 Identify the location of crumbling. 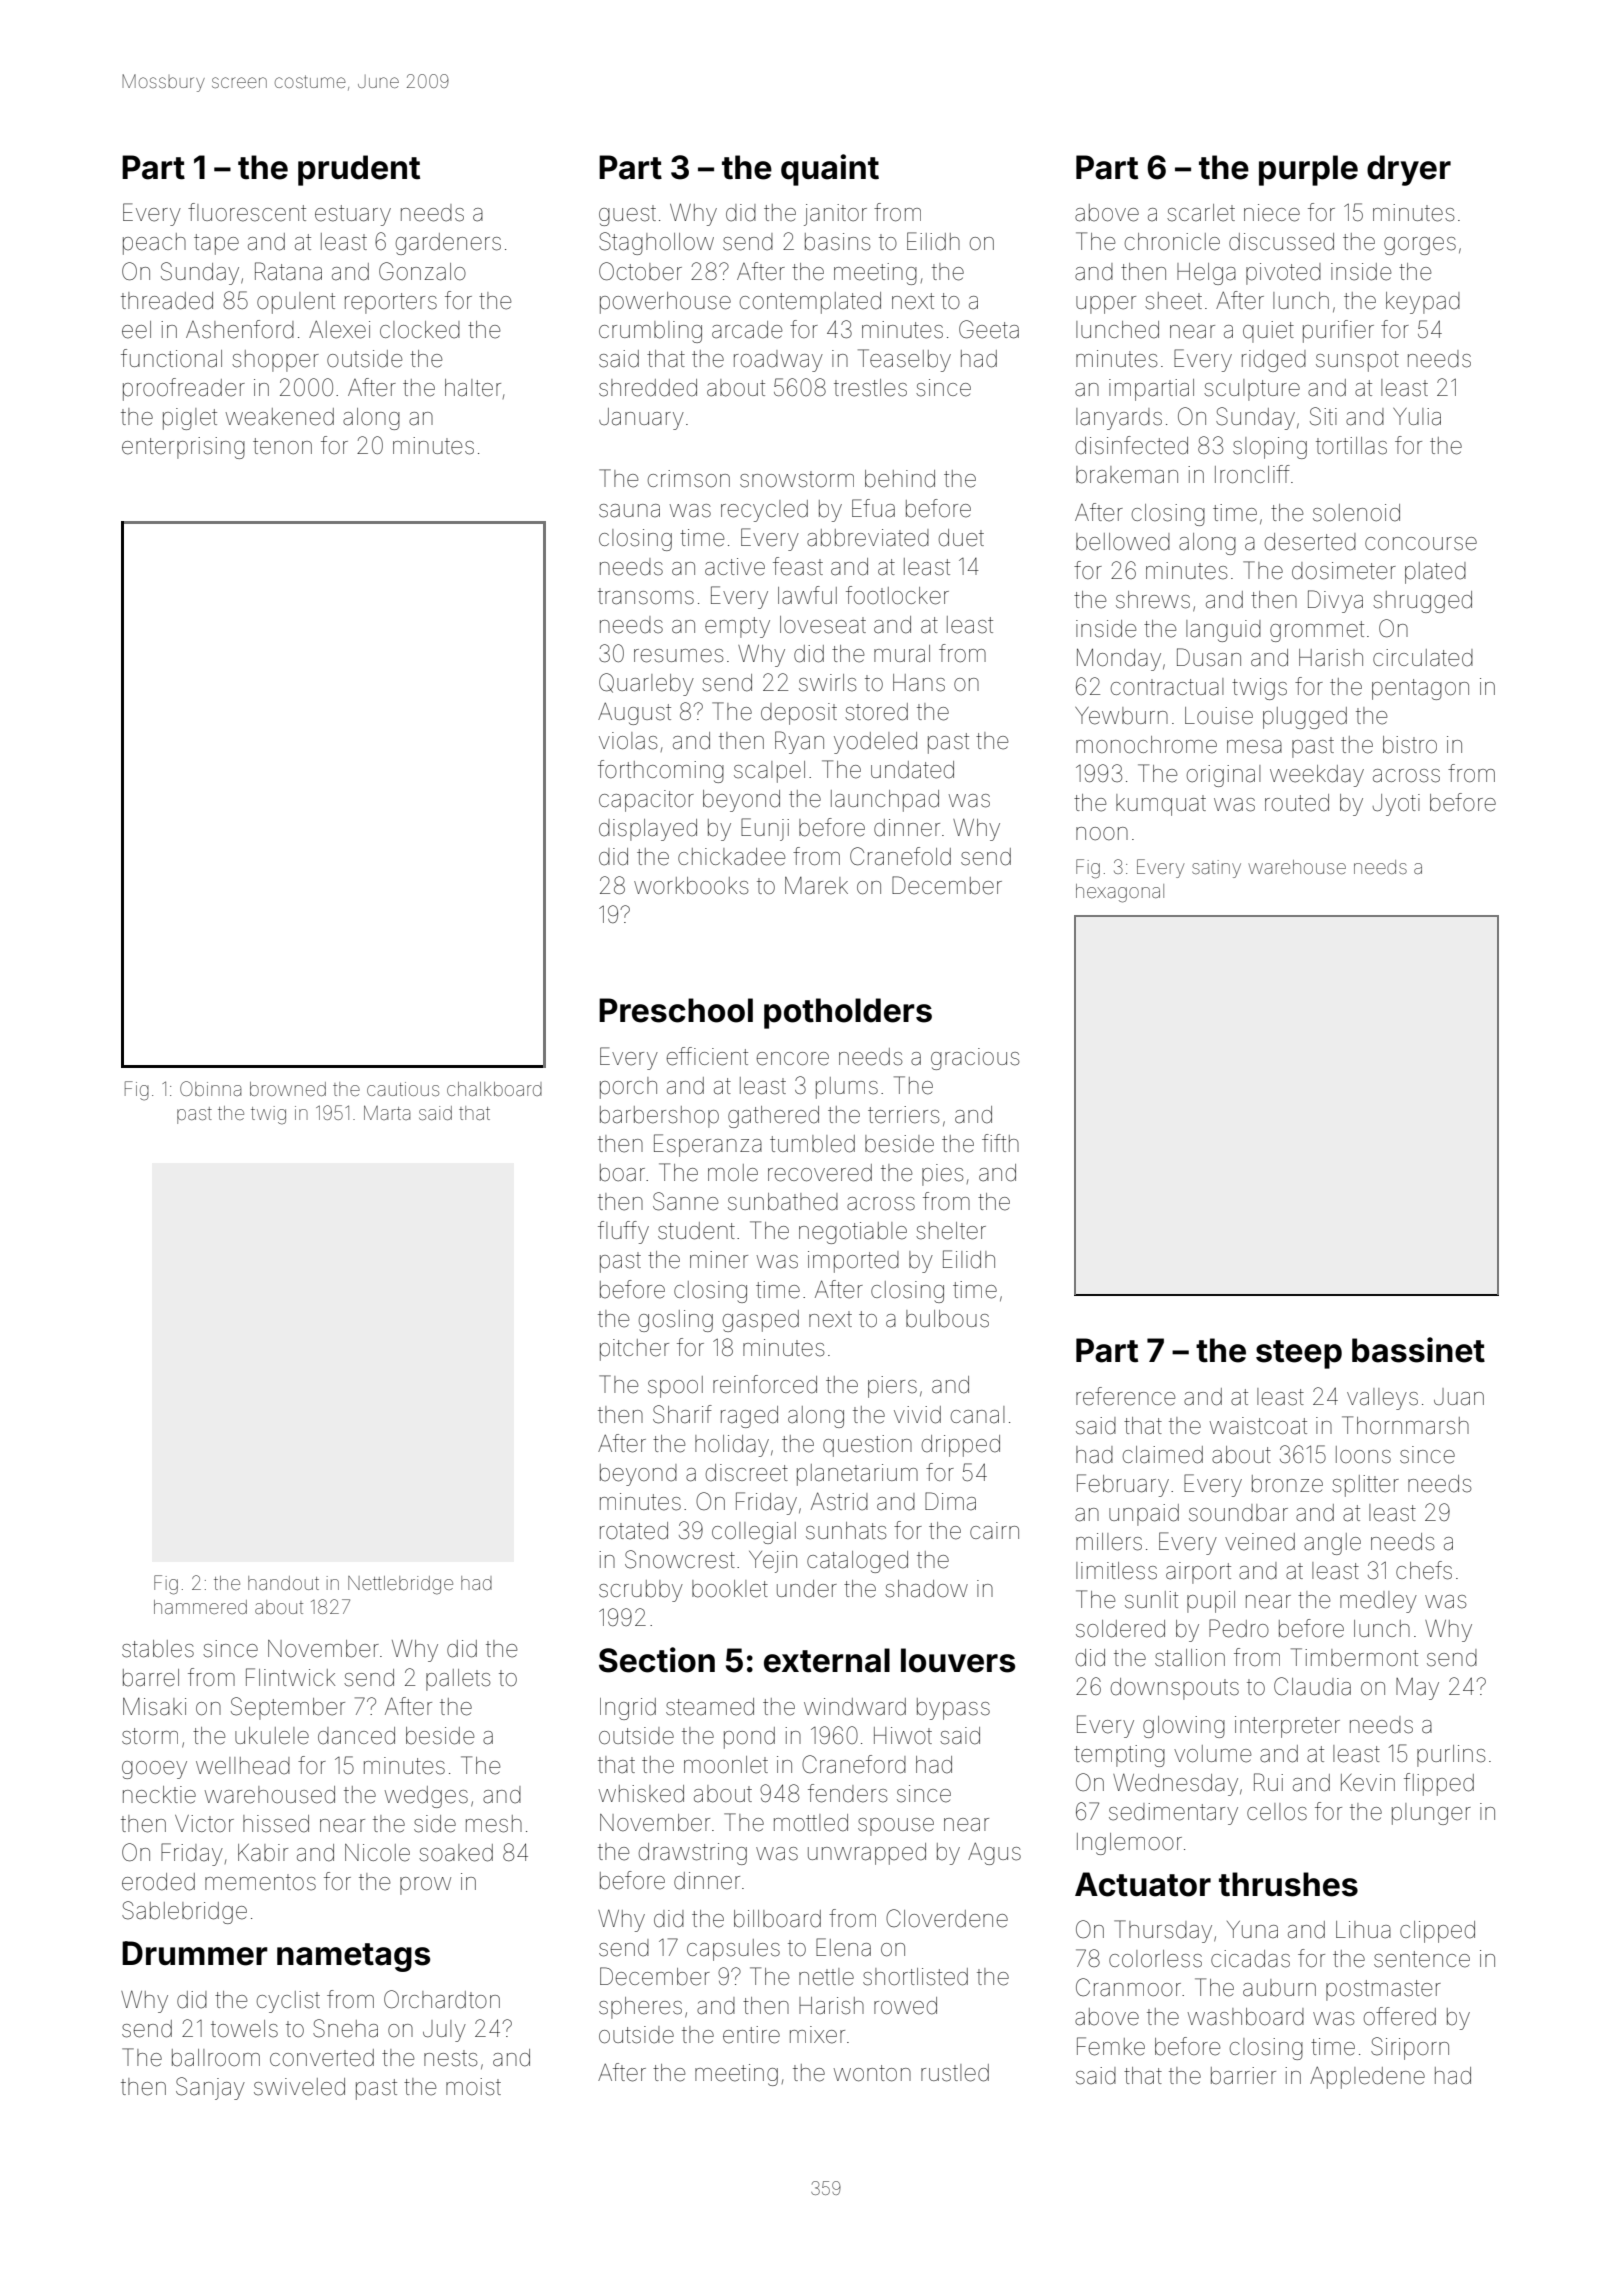
(650, 332).
